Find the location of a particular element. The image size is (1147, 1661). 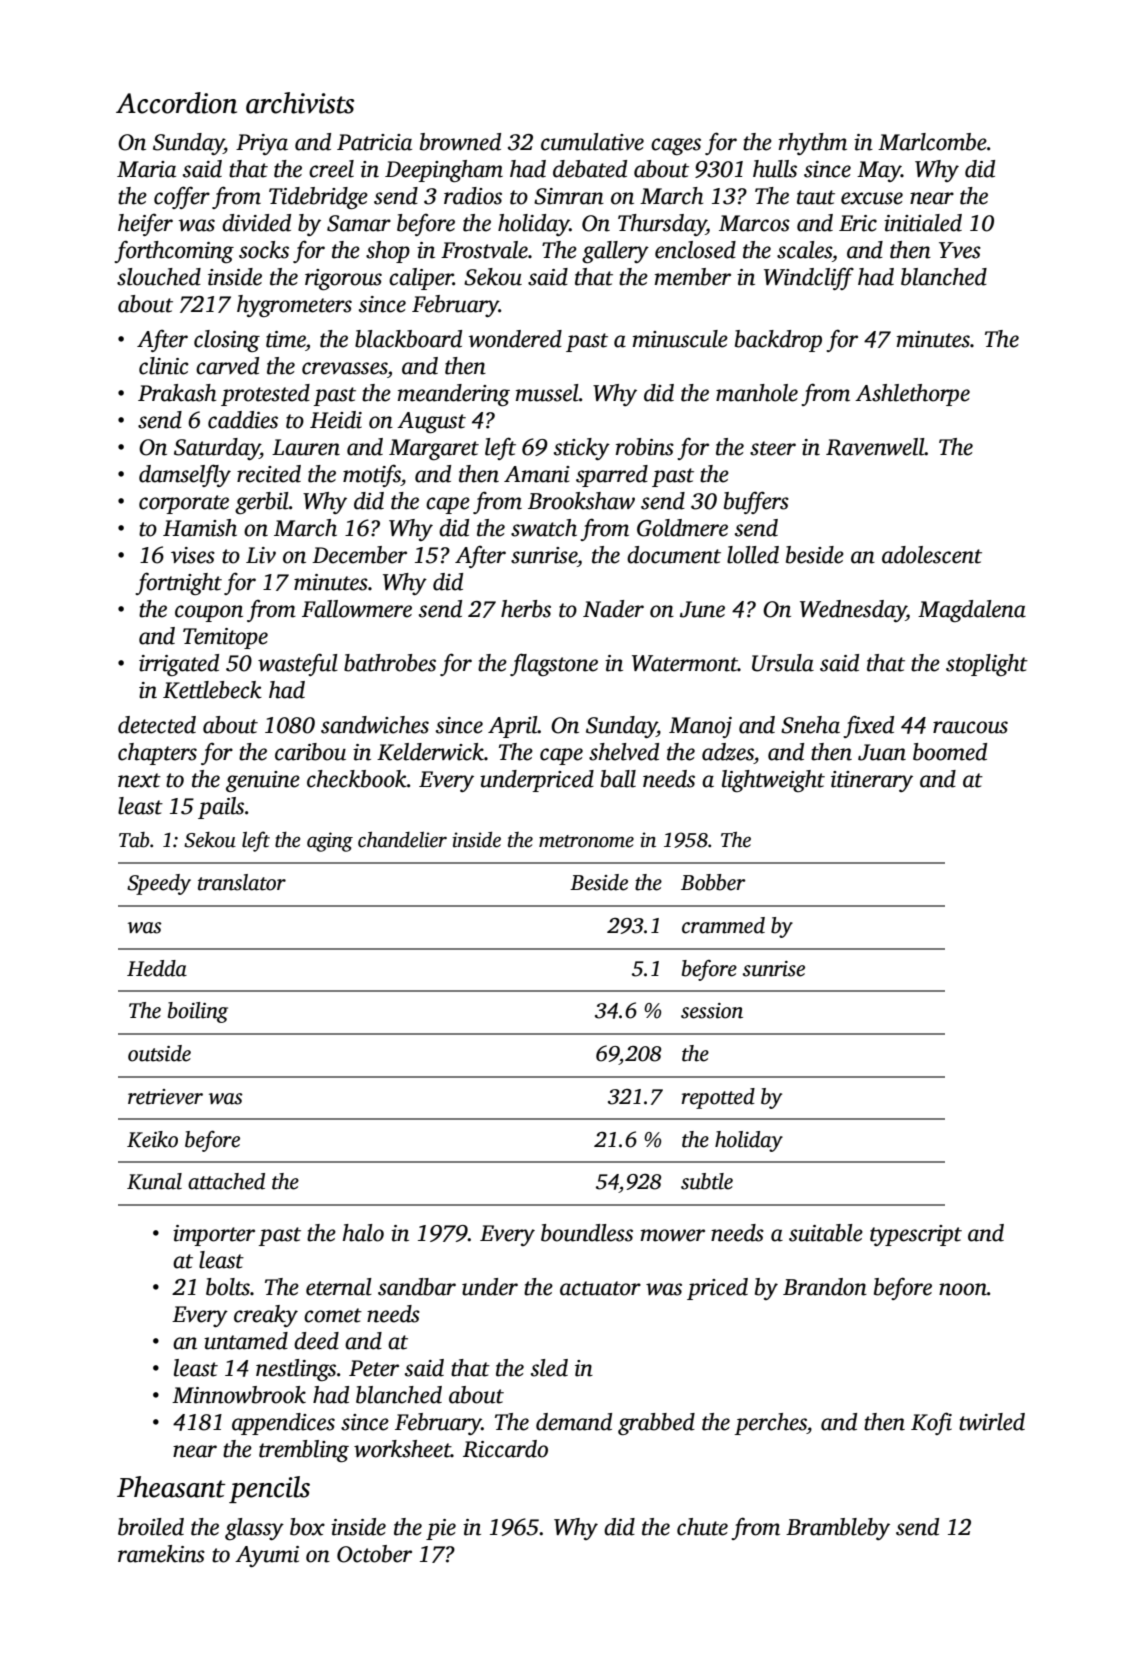

robins is located at coordinates (645, 447).
